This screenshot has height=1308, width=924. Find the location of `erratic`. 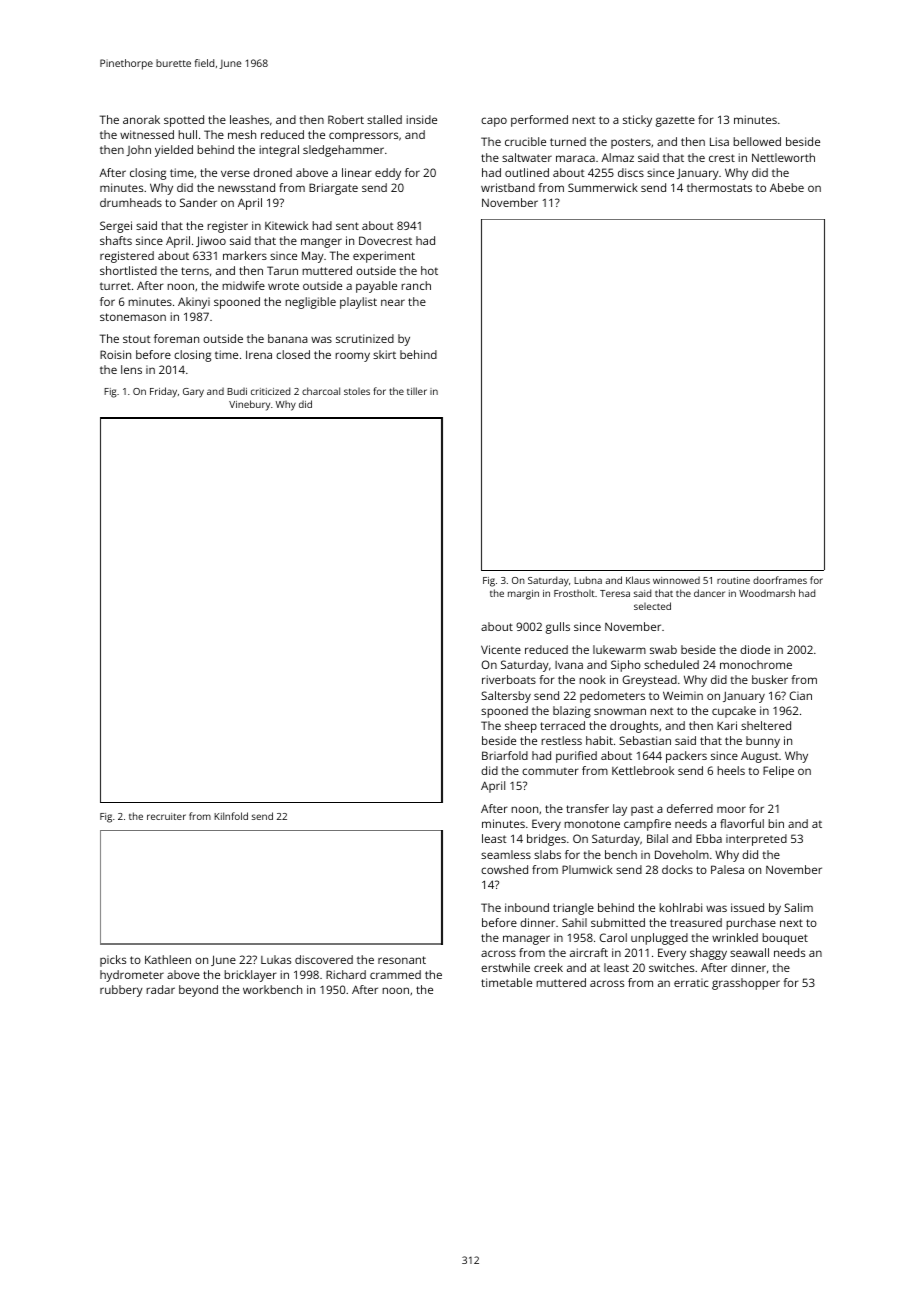

erratic is located at coordinates (691, 982).
